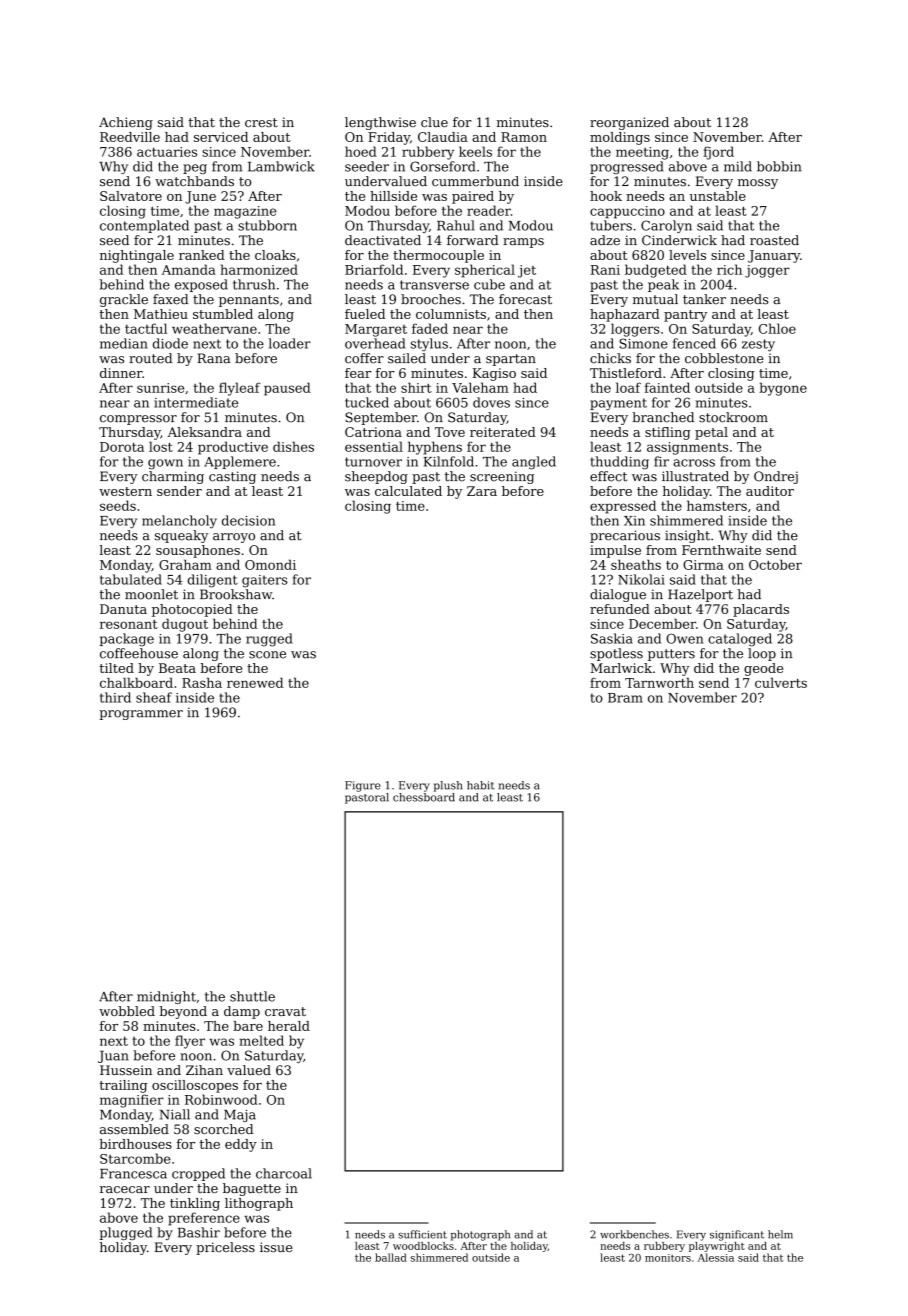  What do you see at coordinates (239, 389) in the image?
I see `flyleaf` at bounding box center [239, 389].
